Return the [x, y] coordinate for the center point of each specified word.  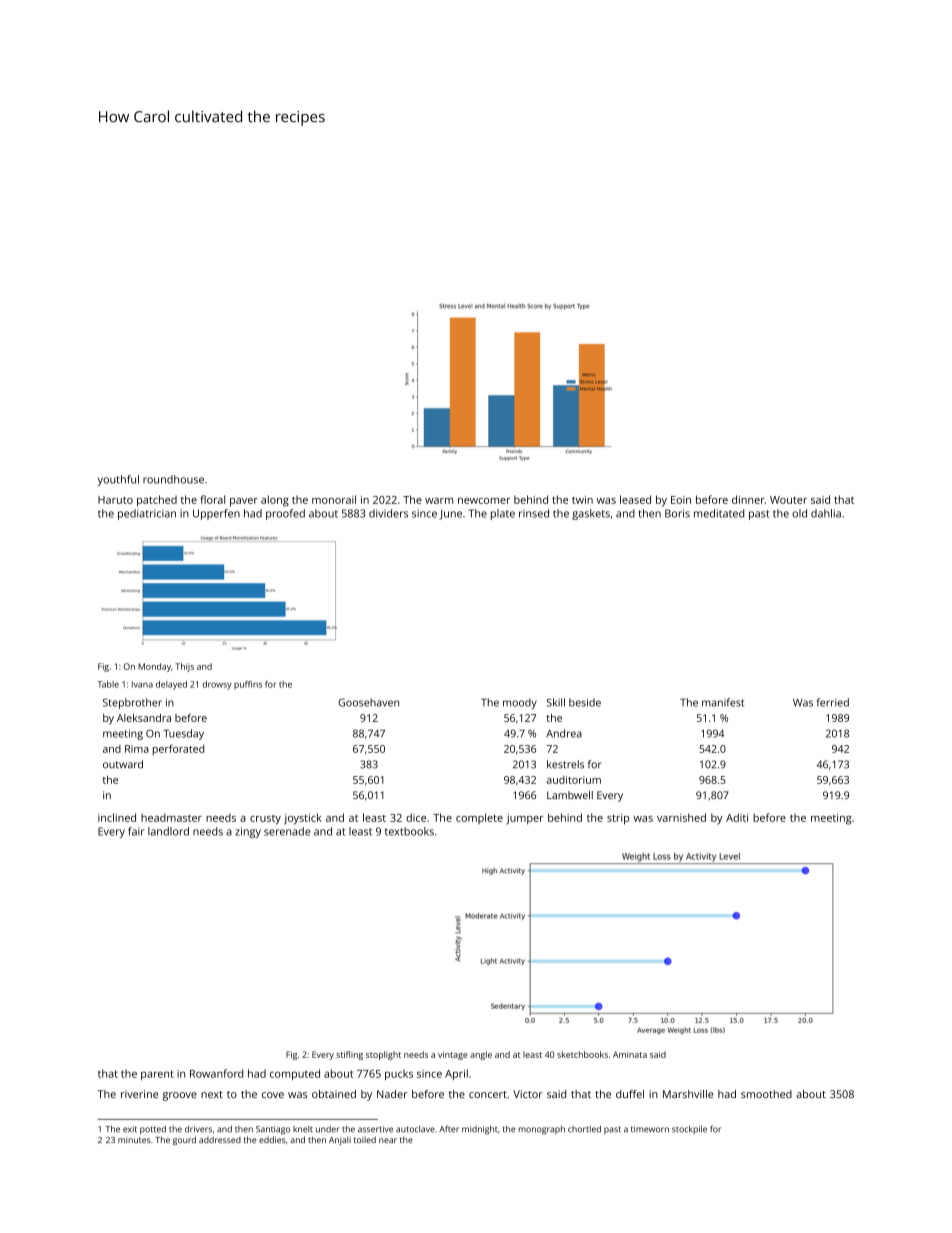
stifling [349, 1055]
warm [439, 501]
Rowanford [216, 1073]
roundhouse [173, 479]
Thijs [184, 667]
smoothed [766, 1094]
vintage [453, 1055]
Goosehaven [368, 702]
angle [481, 1055]
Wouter [788, 500]
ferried [833, 702]
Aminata [630, 1054]
